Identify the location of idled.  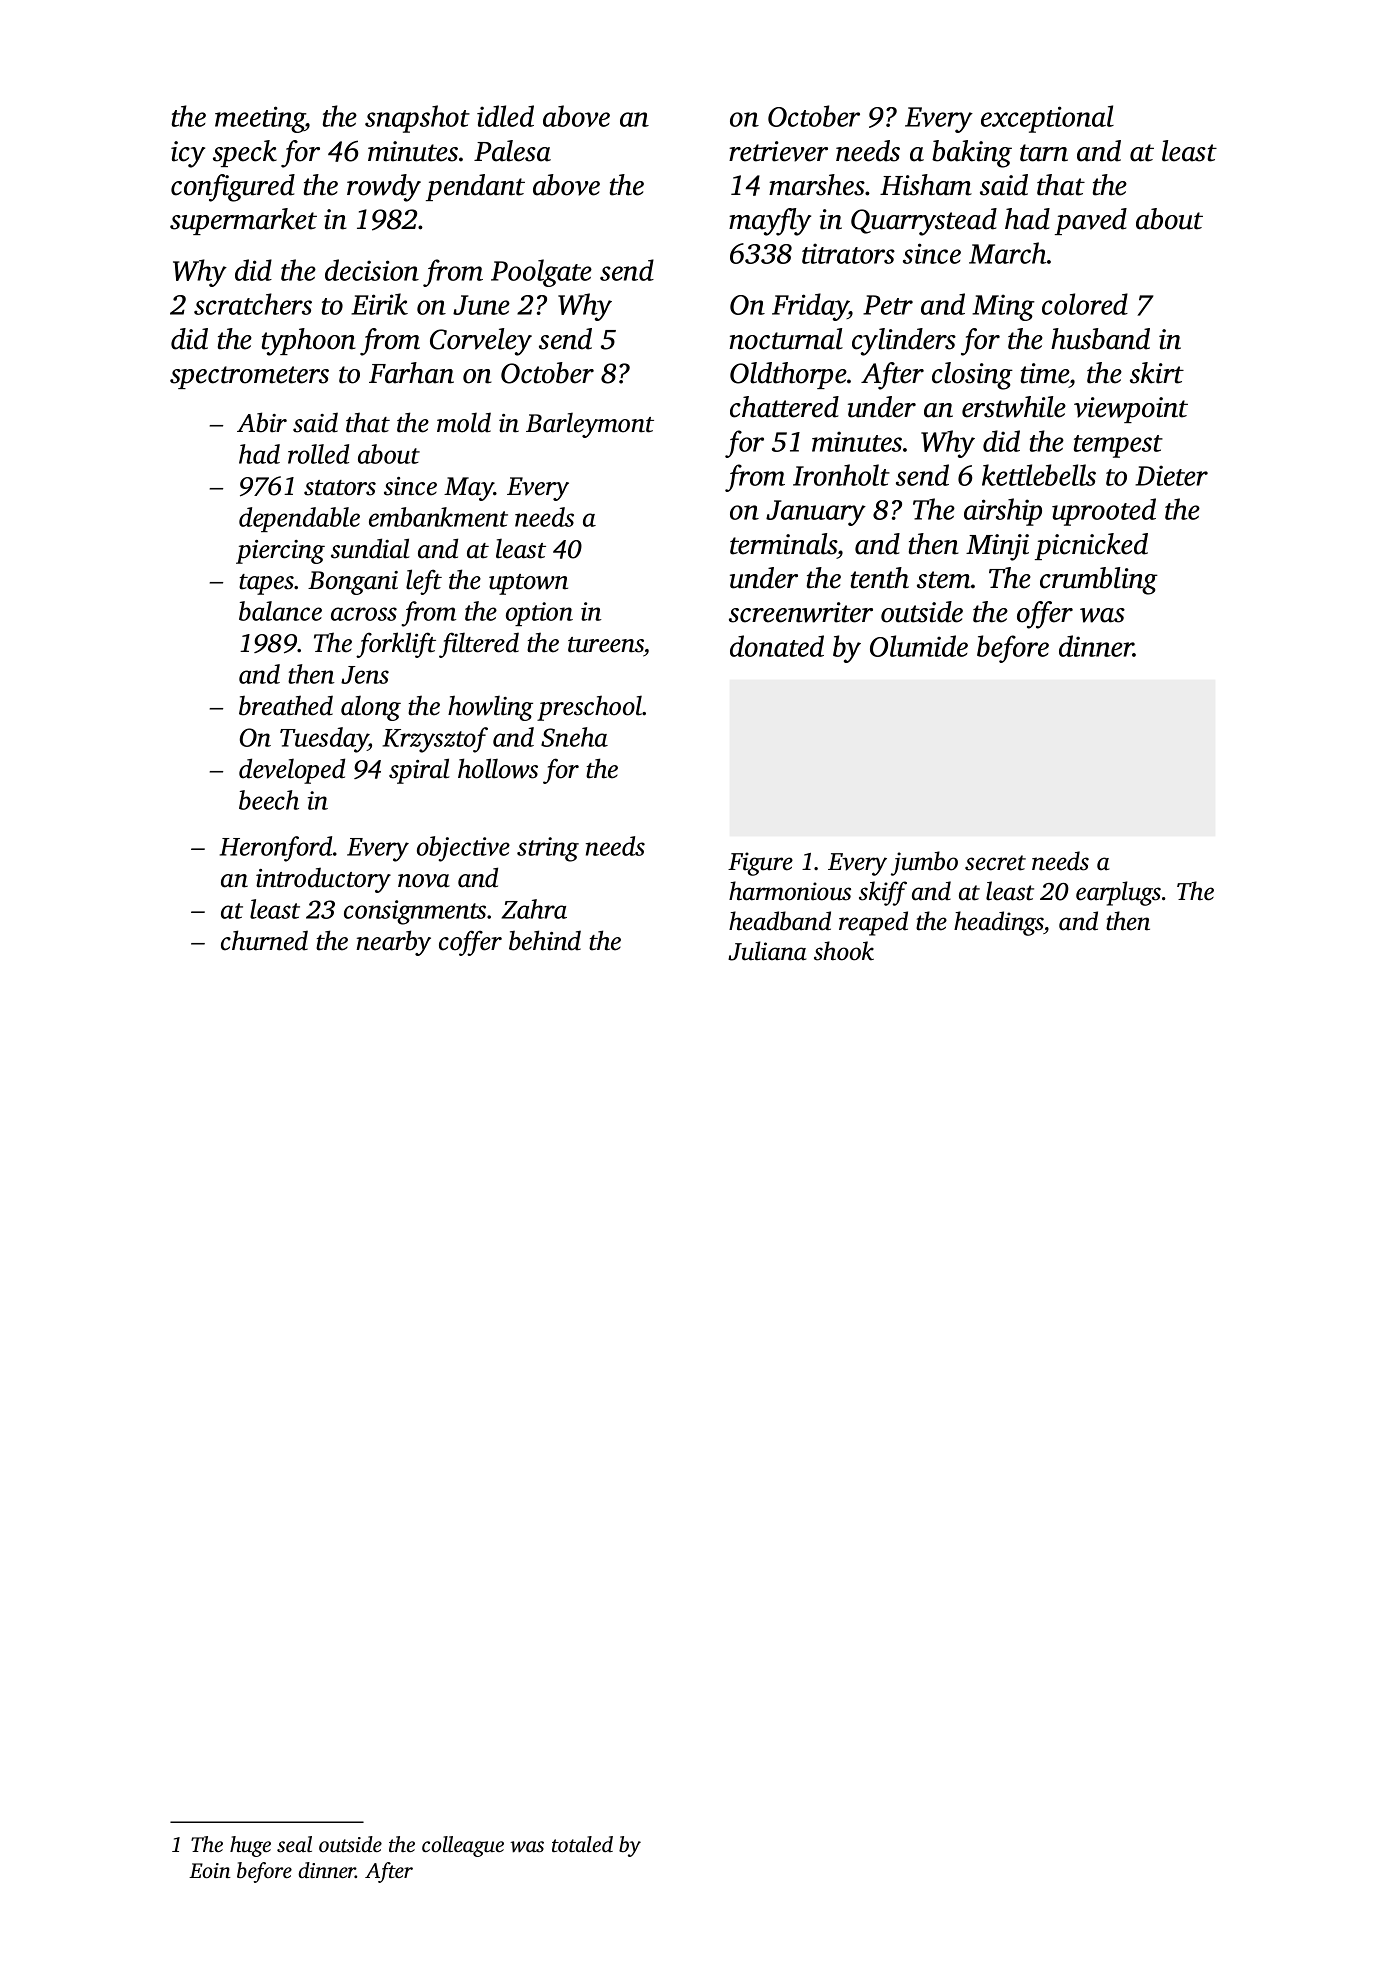
(505, 116).
